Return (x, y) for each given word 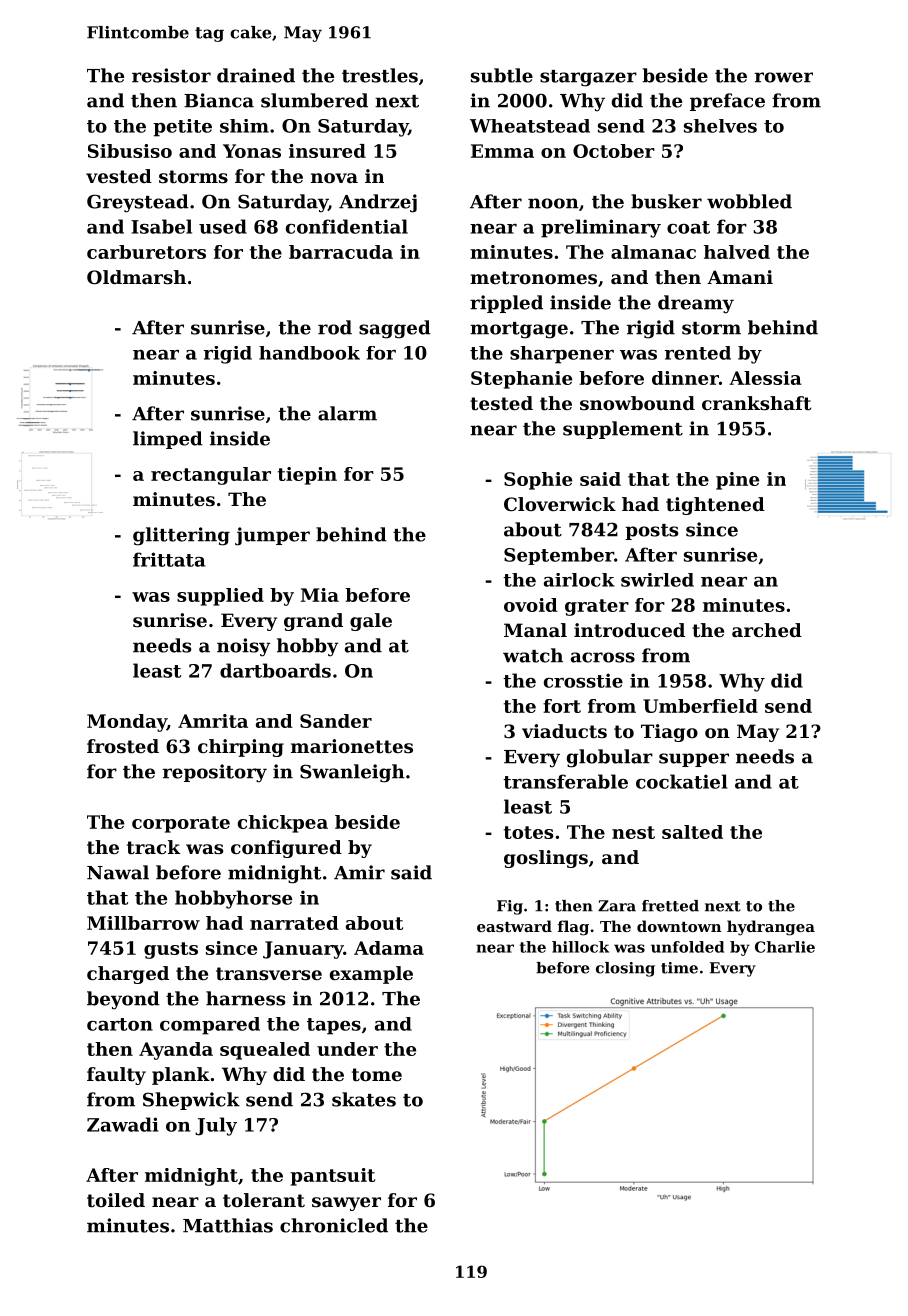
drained (256, 75)
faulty (116, 1076)
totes (528, 832)
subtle (502, 75)
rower (784, 77)
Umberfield (700, 706)
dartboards (275, 670)
